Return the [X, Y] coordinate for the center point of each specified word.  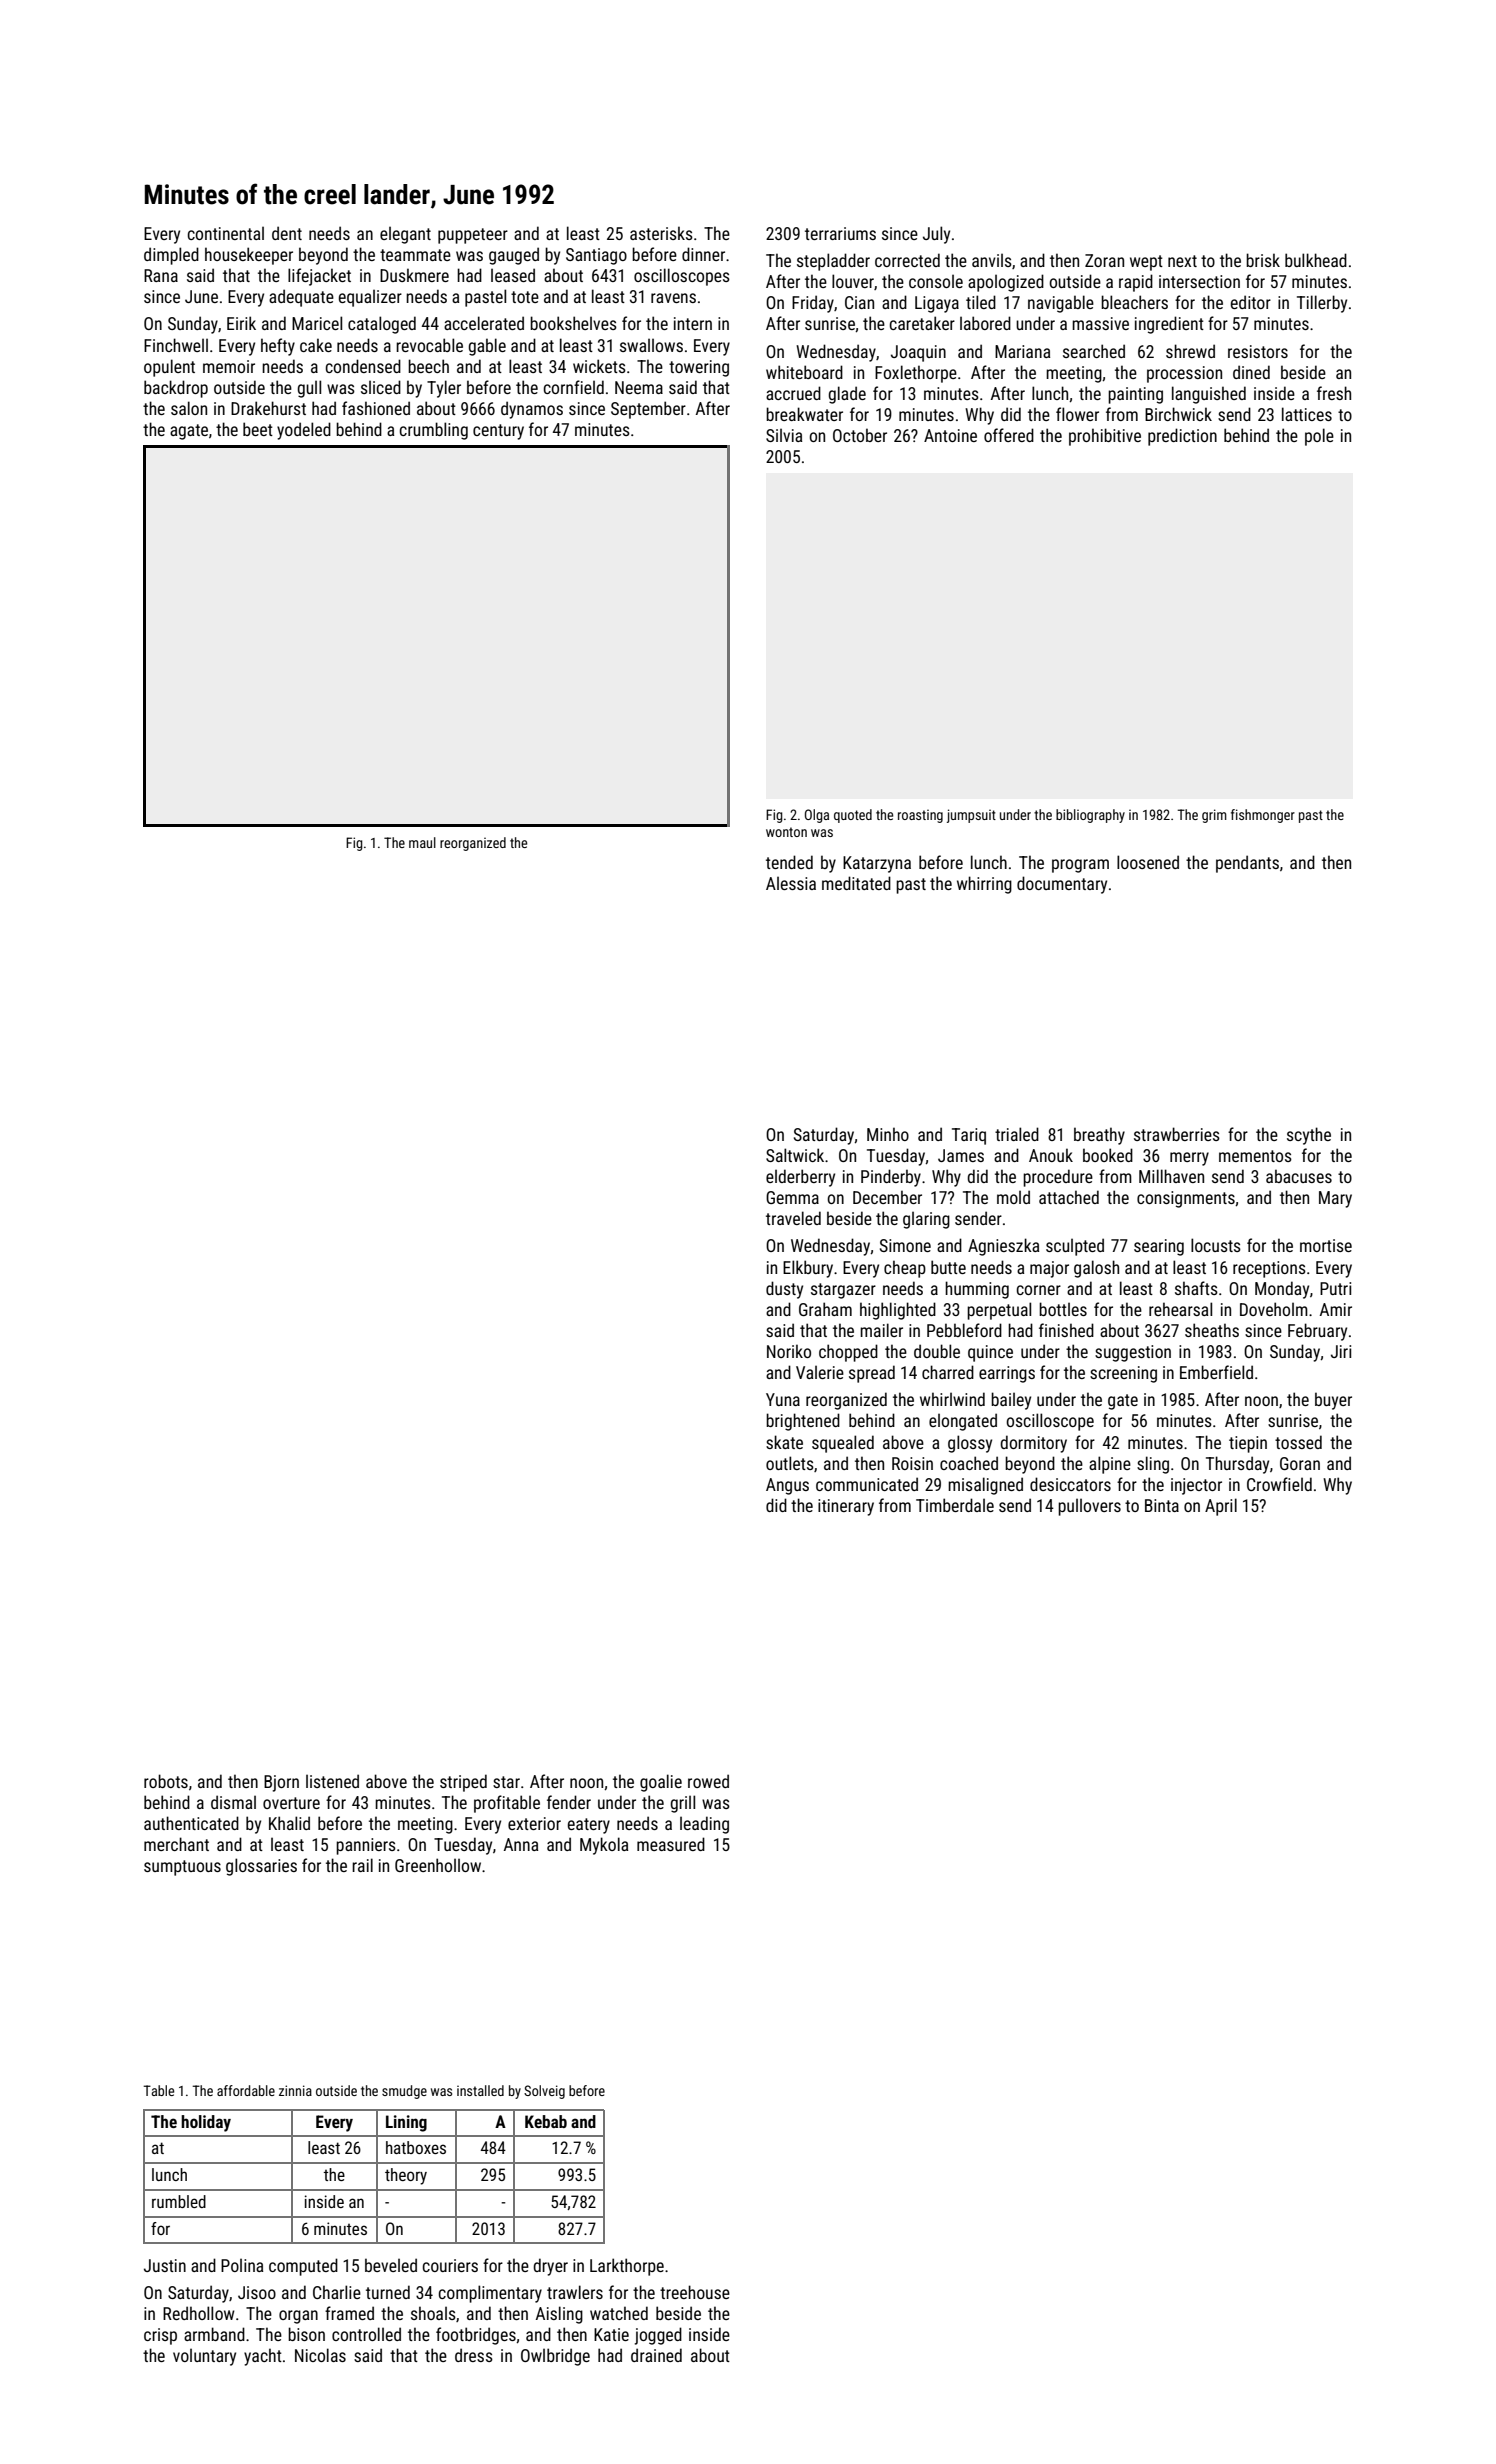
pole [1319, 437]
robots [166, 1781]
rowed [708, 1781]
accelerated [484, 323]
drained [656, 2355]
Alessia [791, 883]
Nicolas [320, 2355]
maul [422, 842]
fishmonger [1263, 816]
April [1221, 1507]
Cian [859, 302]
